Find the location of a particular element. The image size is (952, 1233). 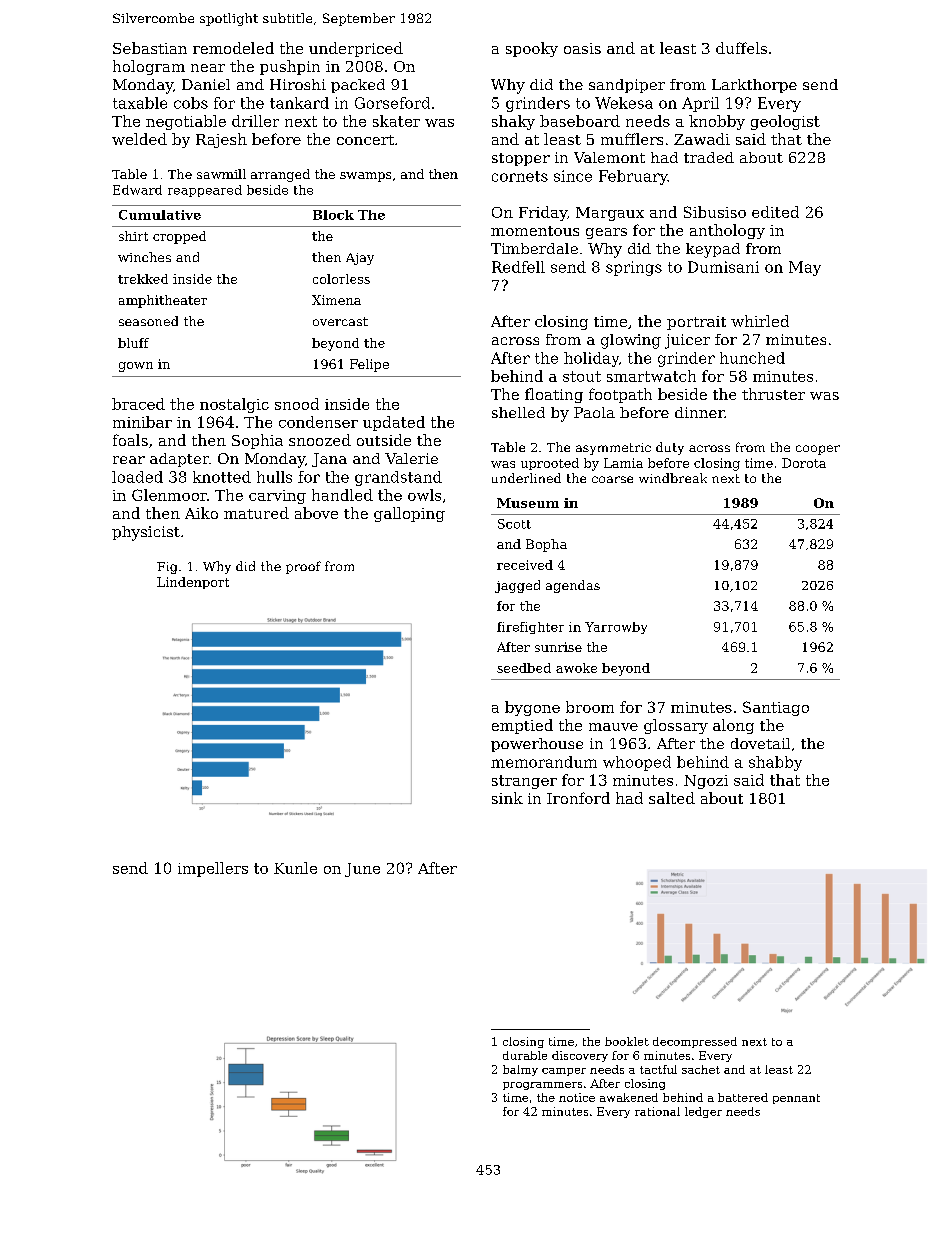

oasis is located at coordinates (582, 48).
